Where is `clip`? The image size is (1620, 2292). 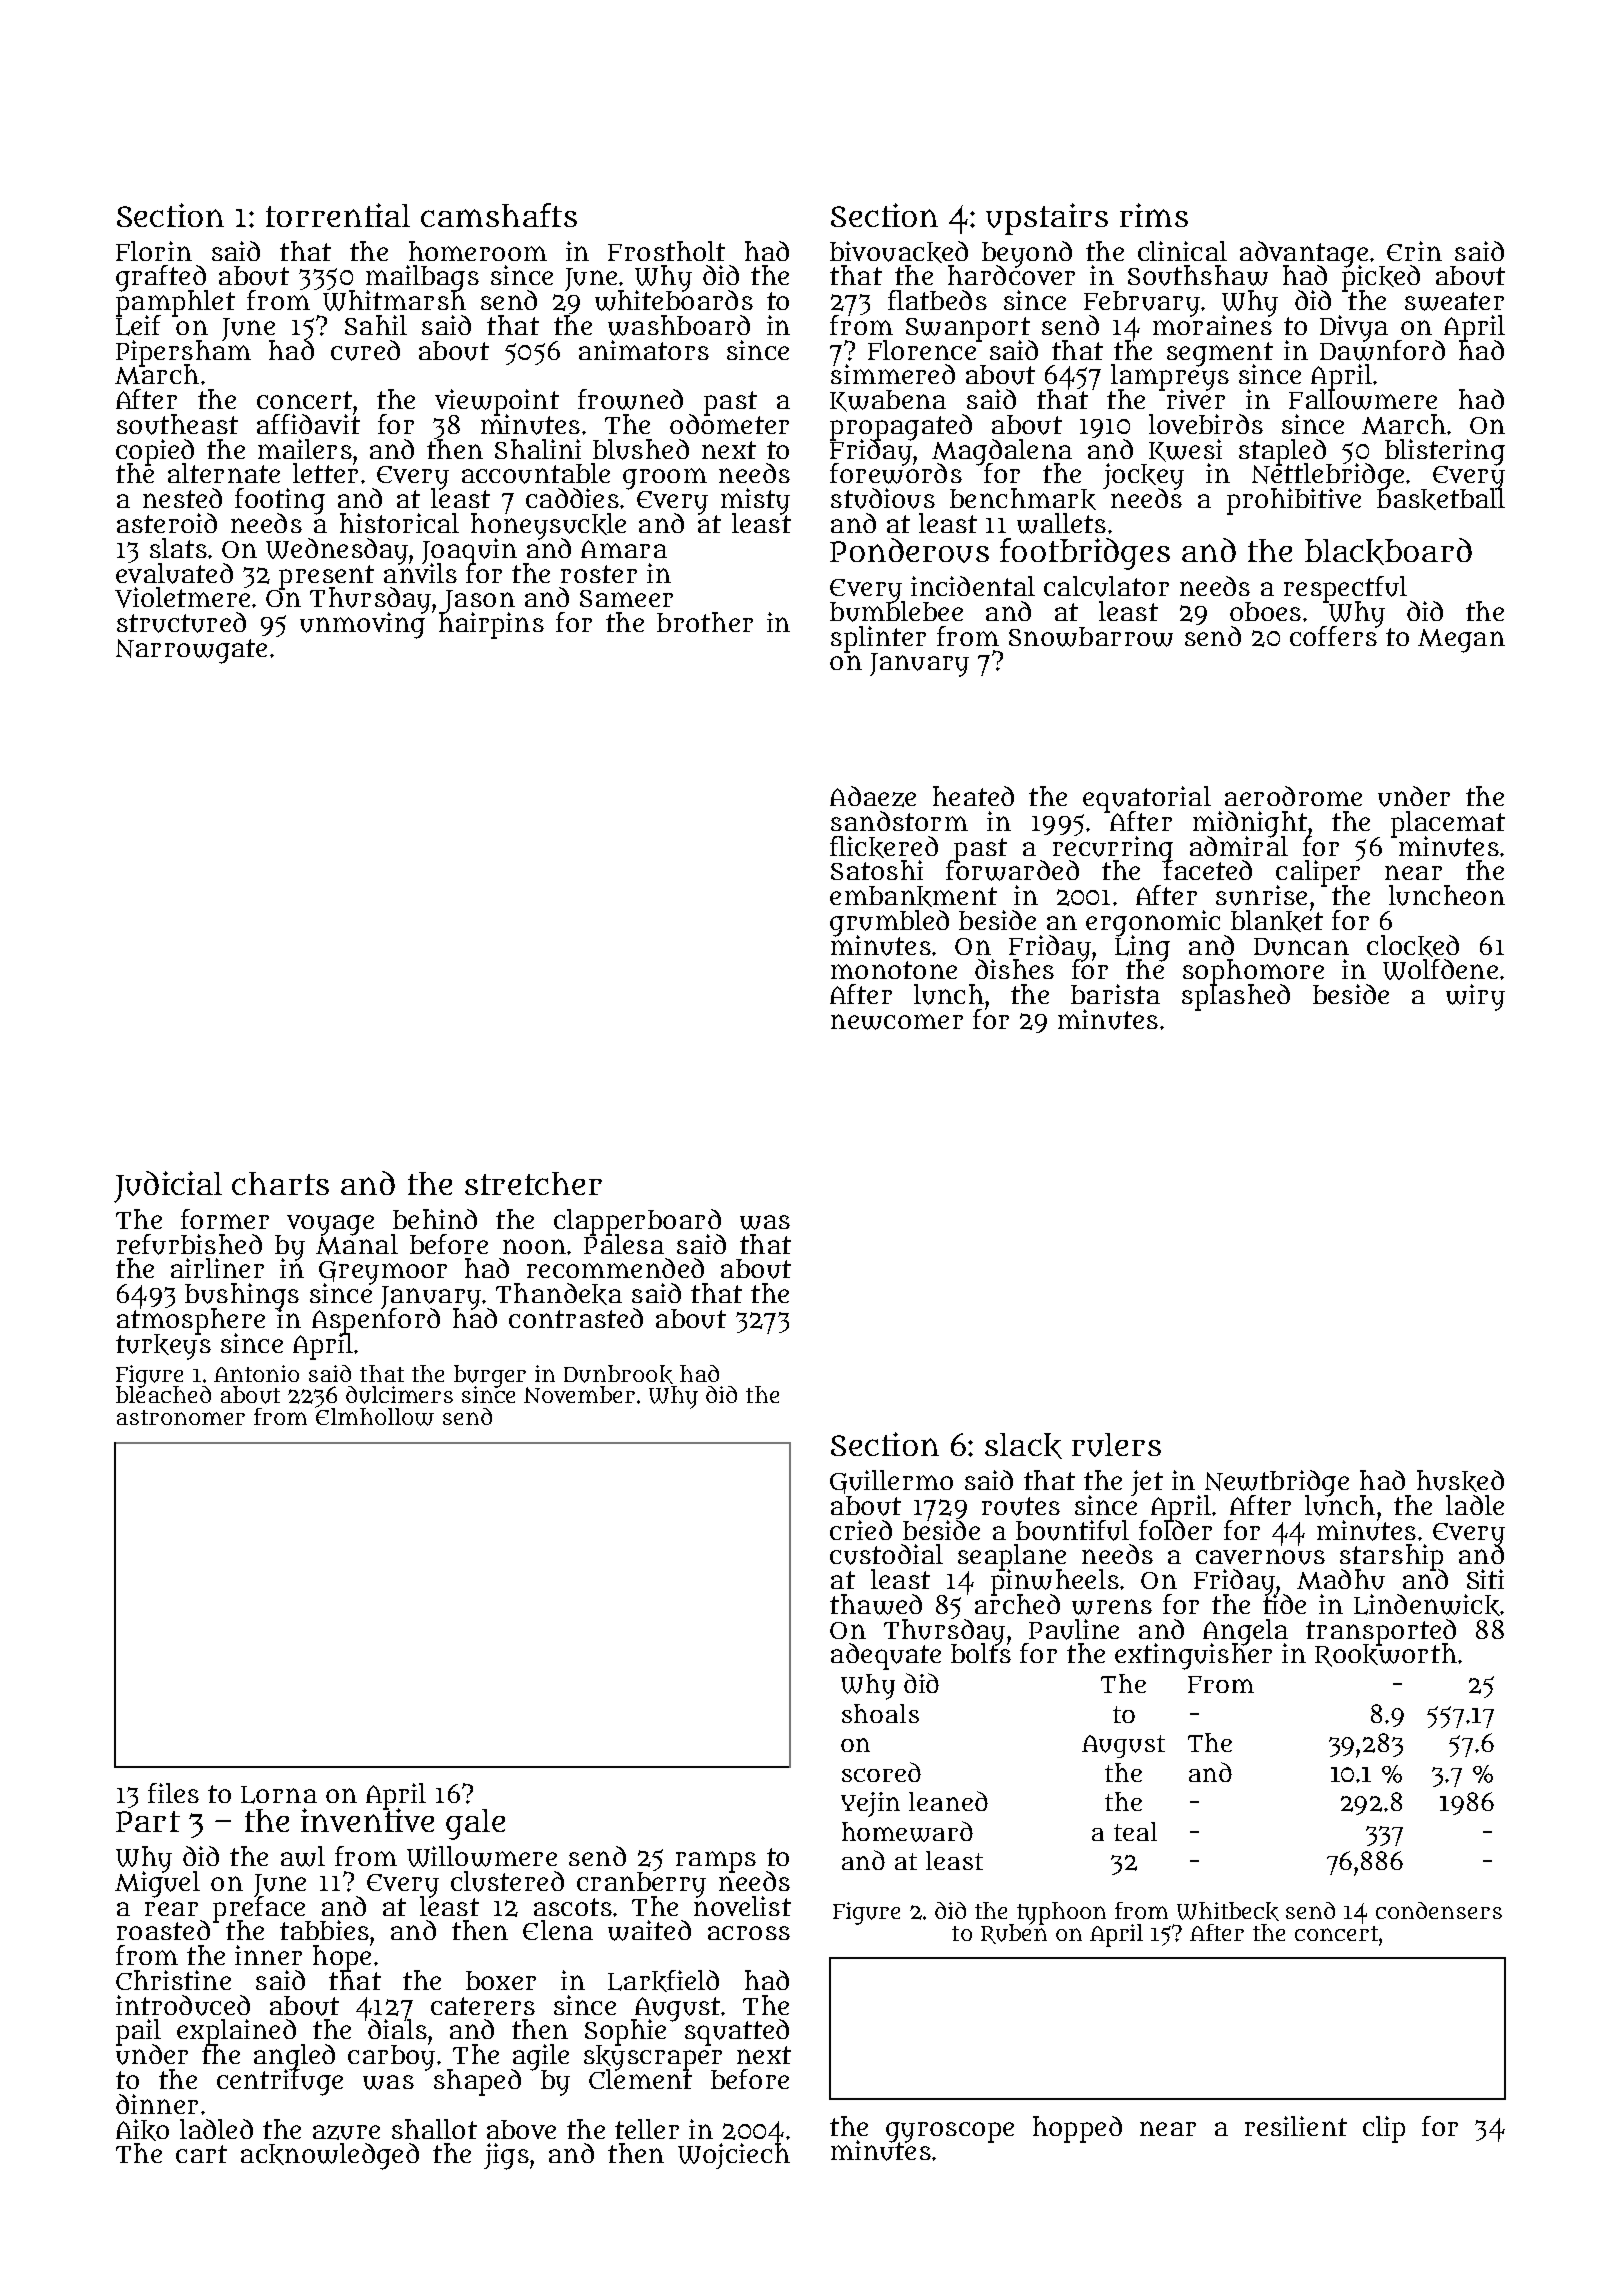
clip is located at coordinates (1384, 2129).
